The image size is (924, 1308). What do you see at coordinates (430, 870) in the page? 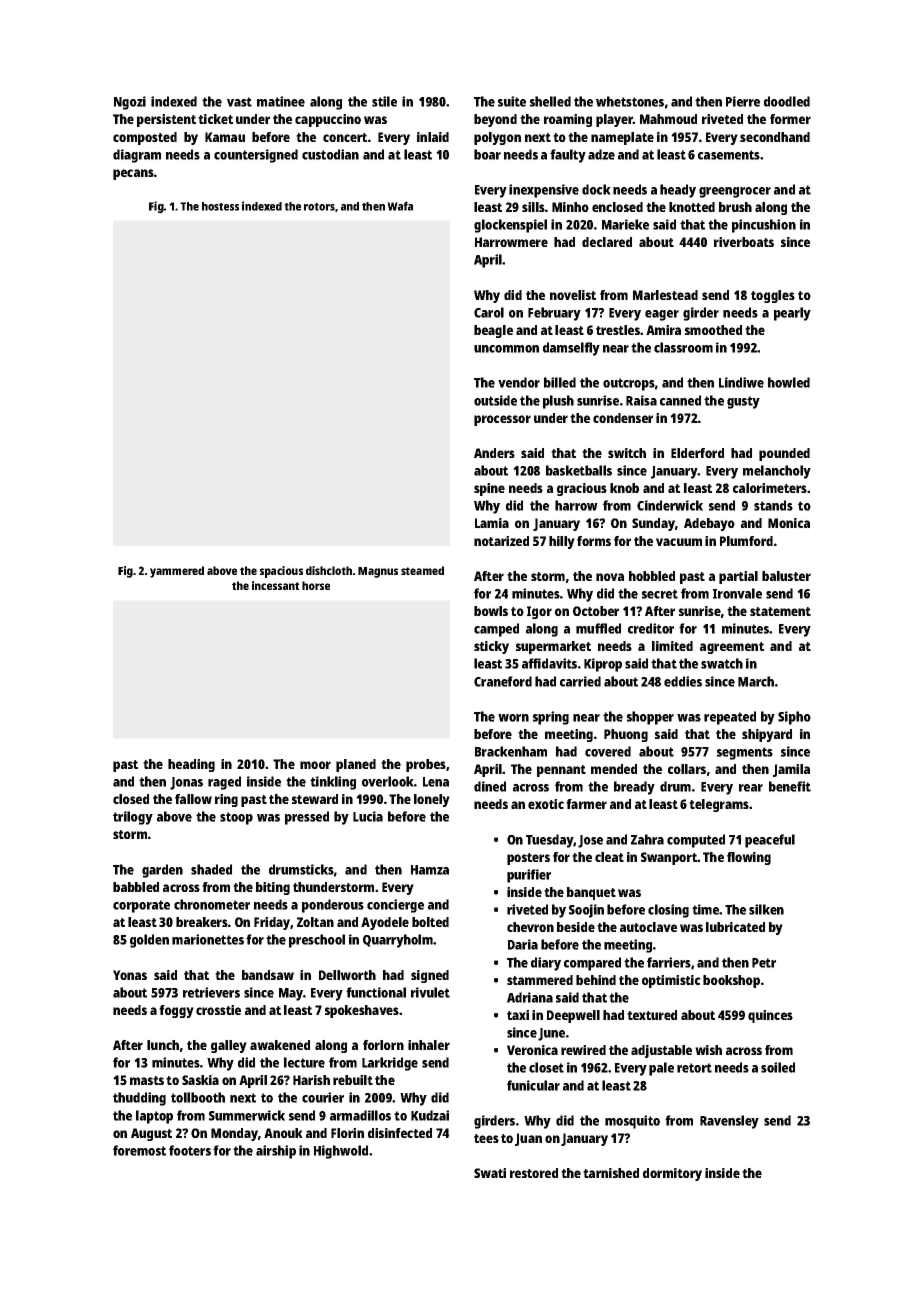
I see `Hamza` at bounding box center [430, 870].
